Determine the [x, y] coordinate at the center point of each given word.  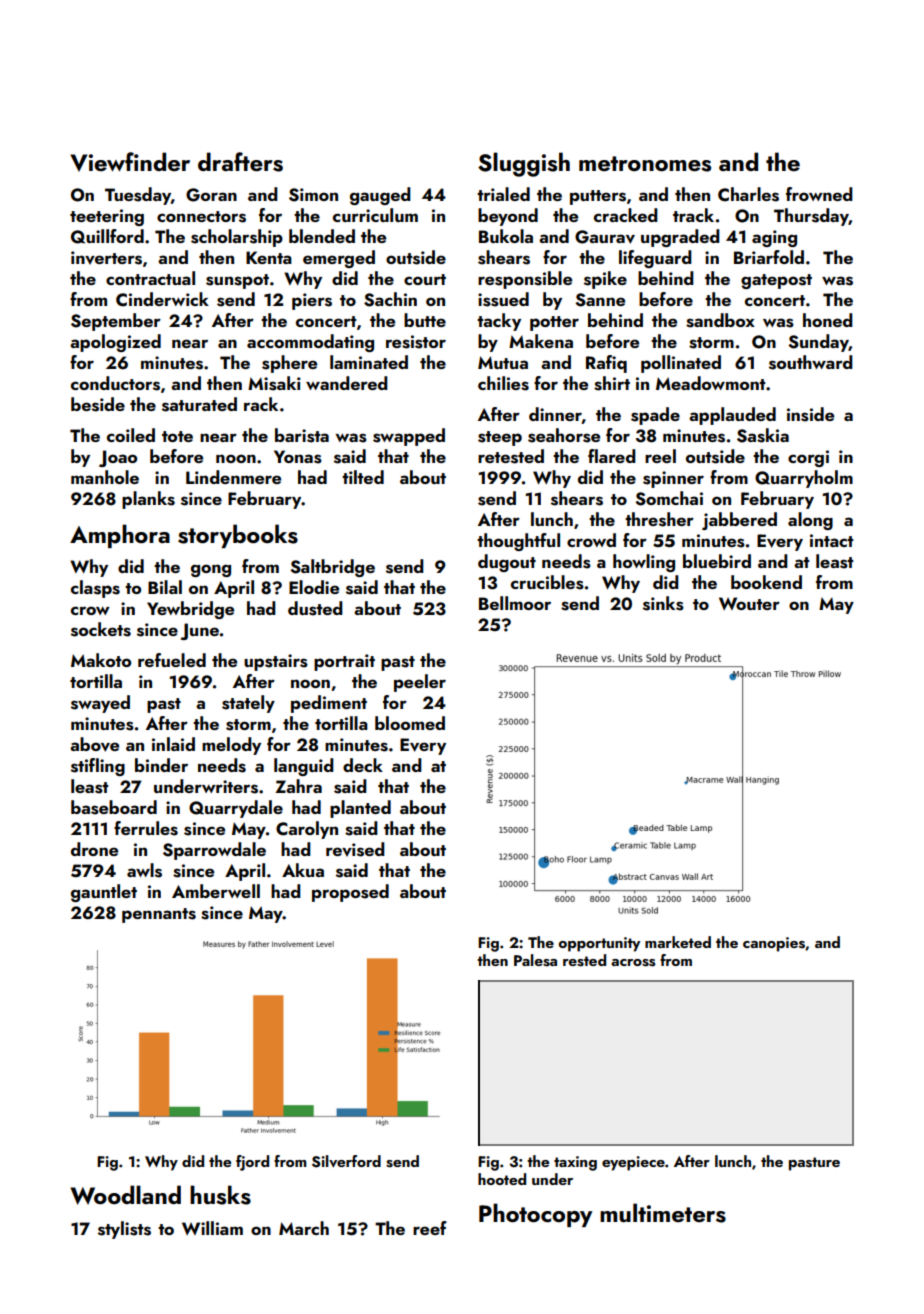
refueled [172, 660]
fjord [252, 1163]
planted [360, 809]
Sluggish [524, 164]
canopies [774, 944]
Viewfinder [130, 162]
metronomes [645, 164]
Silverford [346, 1161]
